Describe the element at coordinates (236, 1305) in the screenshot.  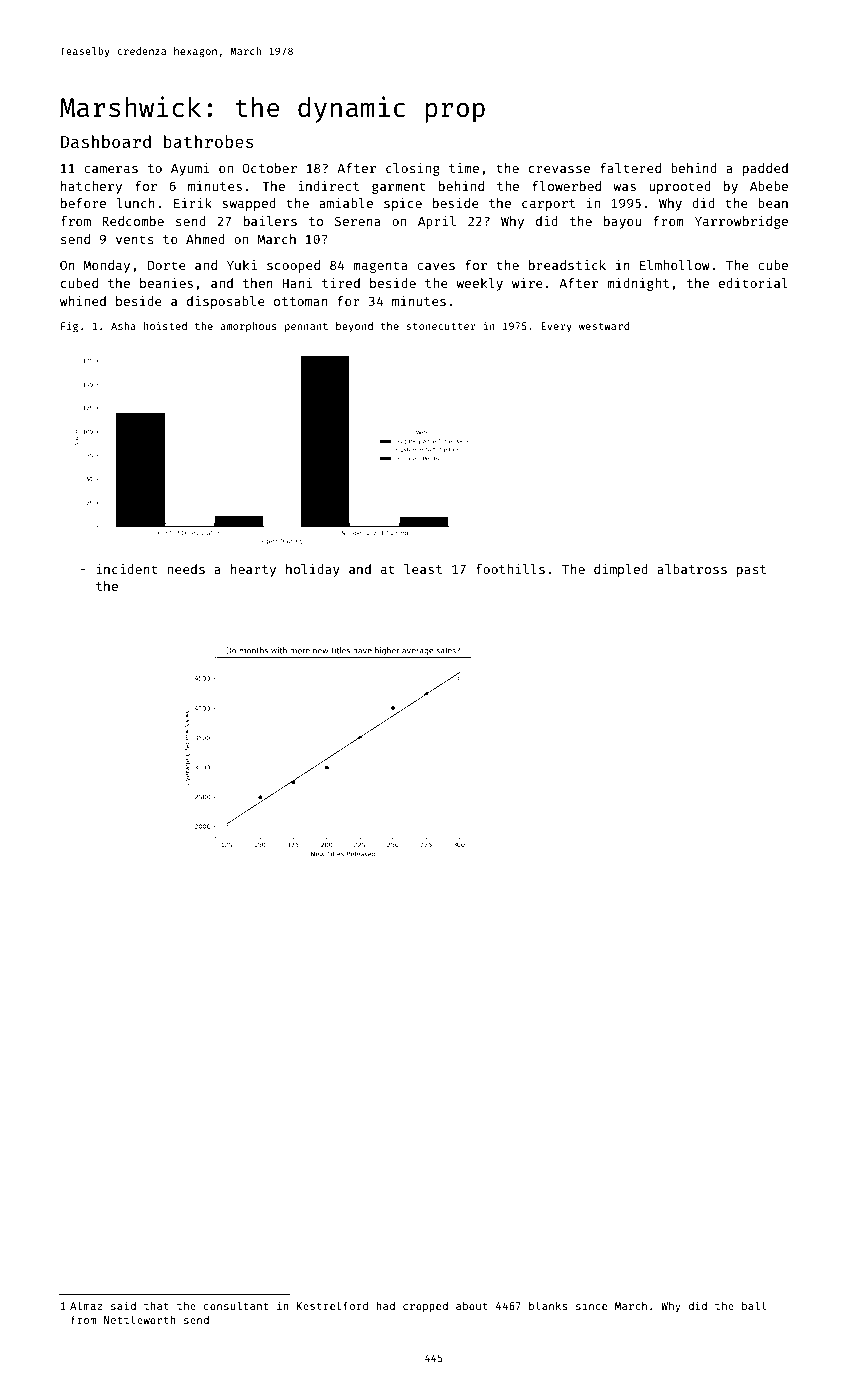
I see `consultant` at that location.
